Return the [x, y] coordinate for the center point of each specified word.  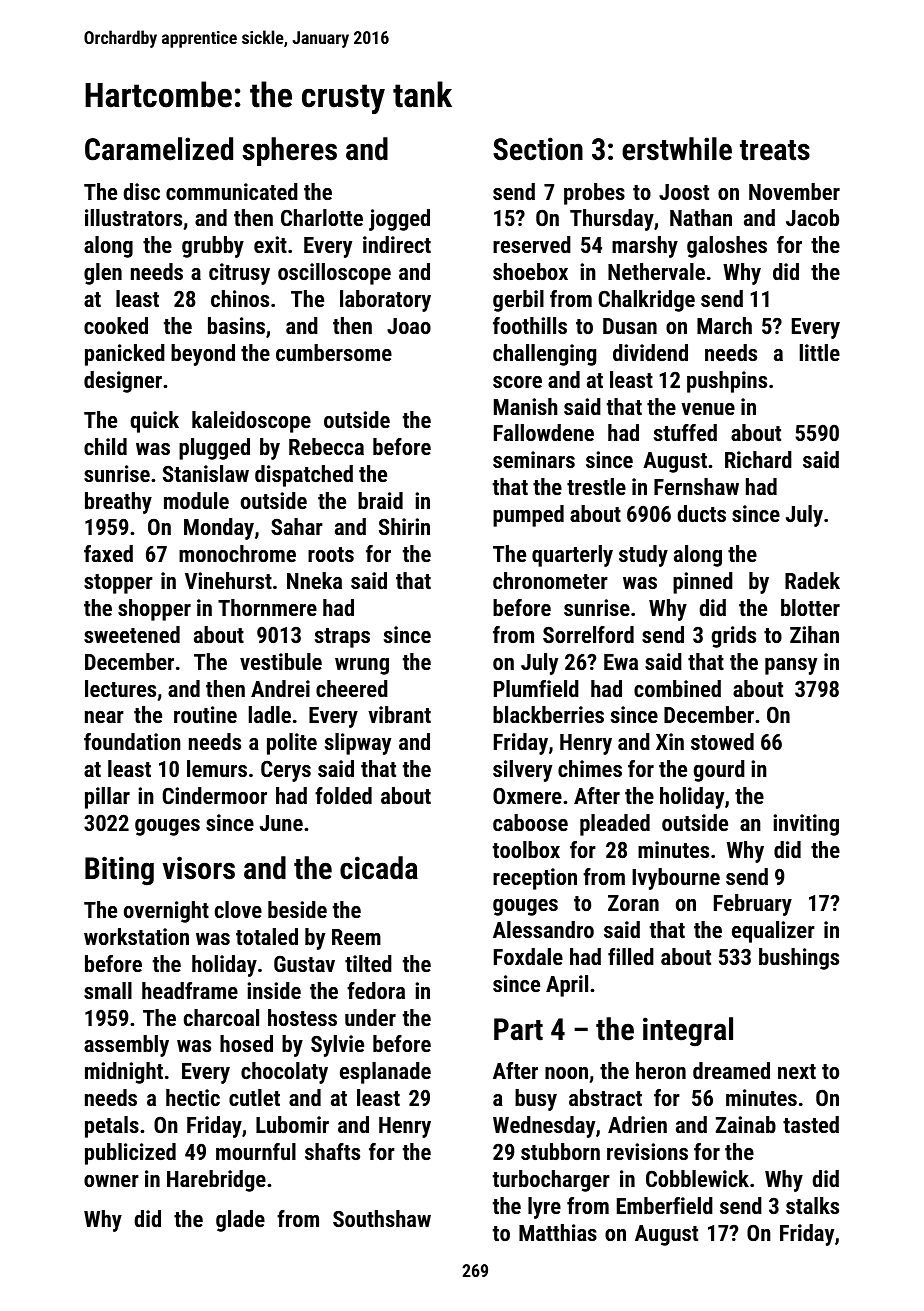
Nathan [701, 217]
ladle [270, 714]
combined [677, 688]
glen [103, 274]
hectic [193, 1097]
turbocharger [551, 1181]
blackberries [548, 714]
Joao [409, 326]
